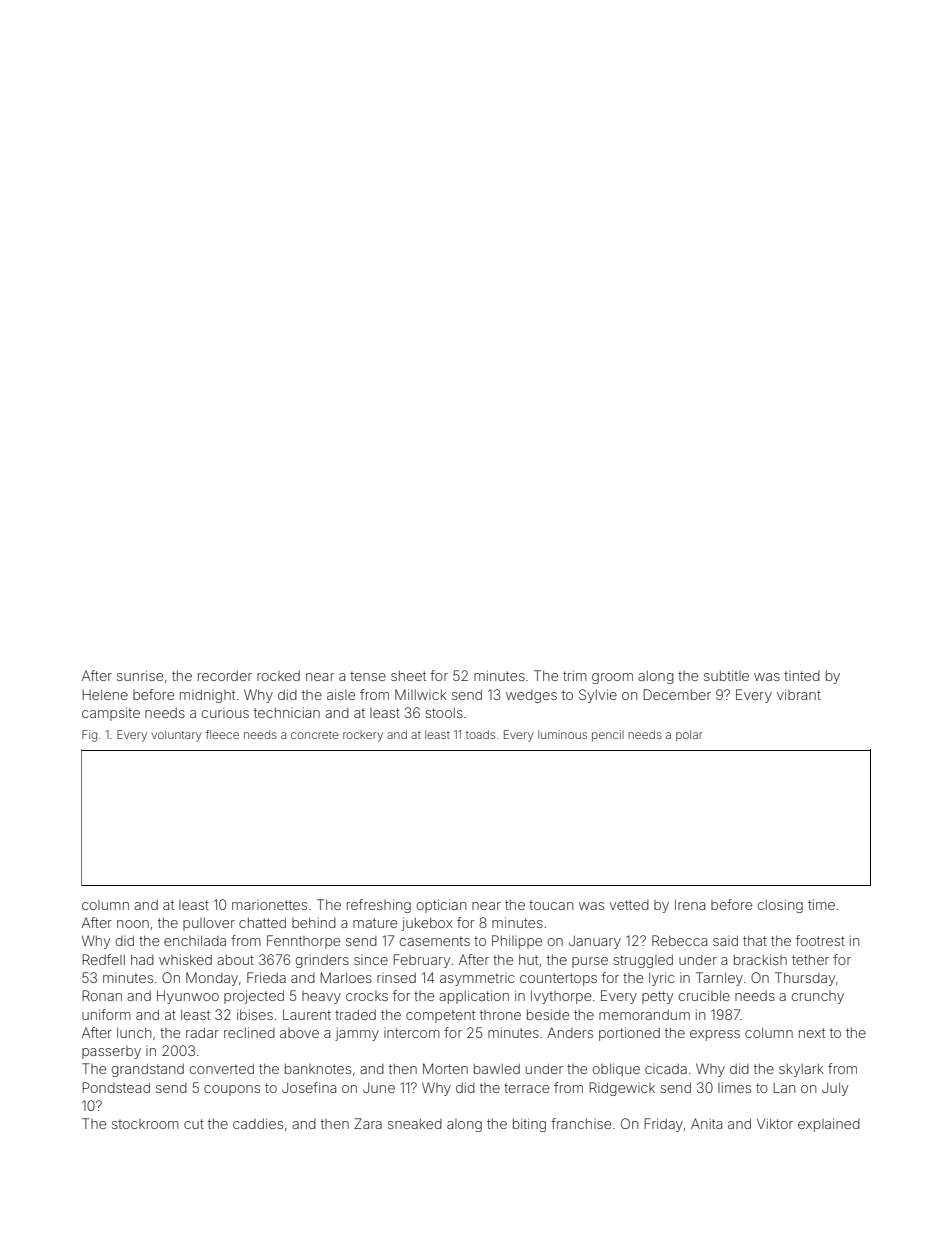  Describe the element at coordinates (799, 694) in the screenshot. I see `vibrant` at that location.
